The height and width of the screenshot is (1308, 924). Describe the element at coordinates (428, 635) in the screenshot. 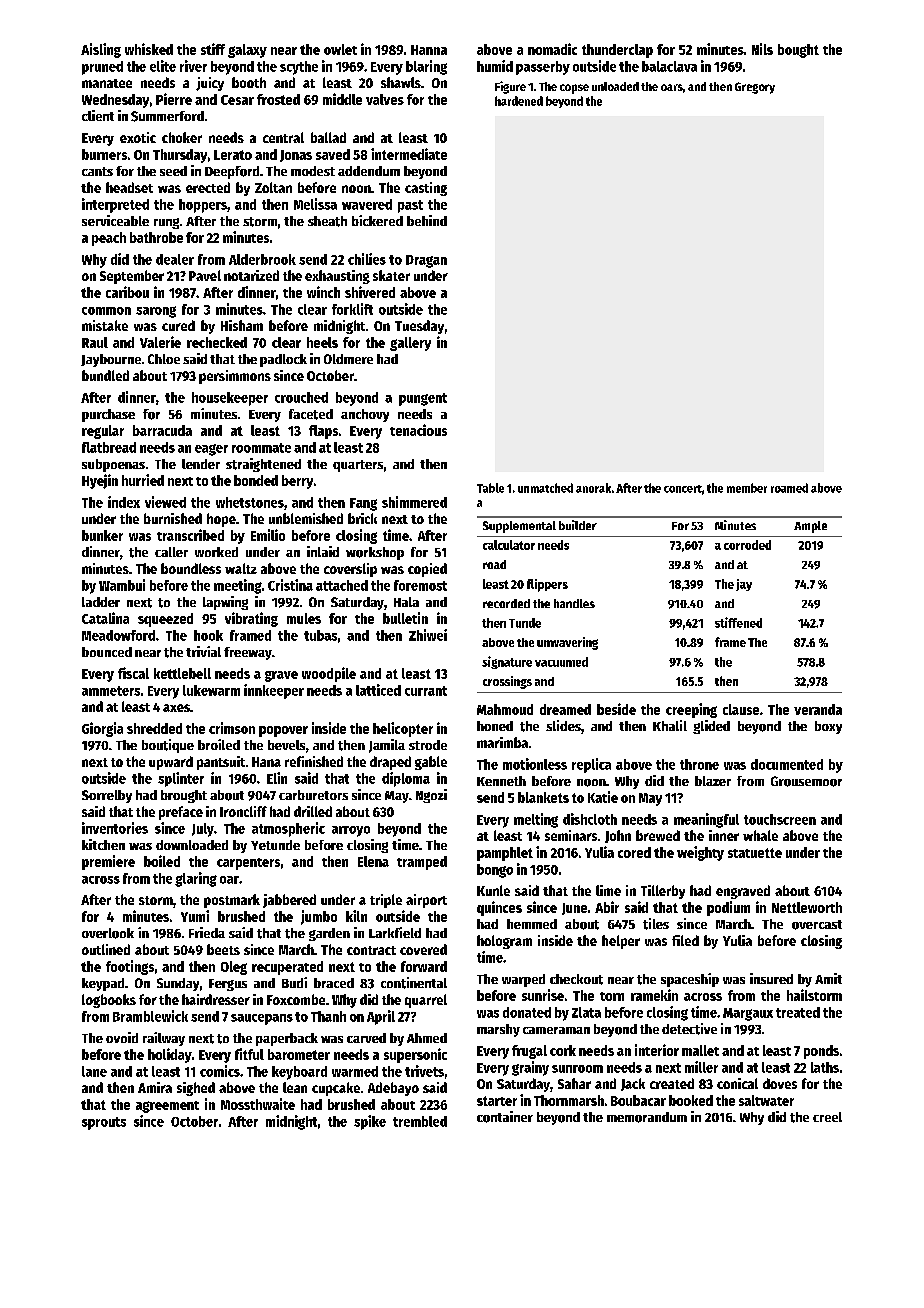

I see `Zhiwei` at that location.
